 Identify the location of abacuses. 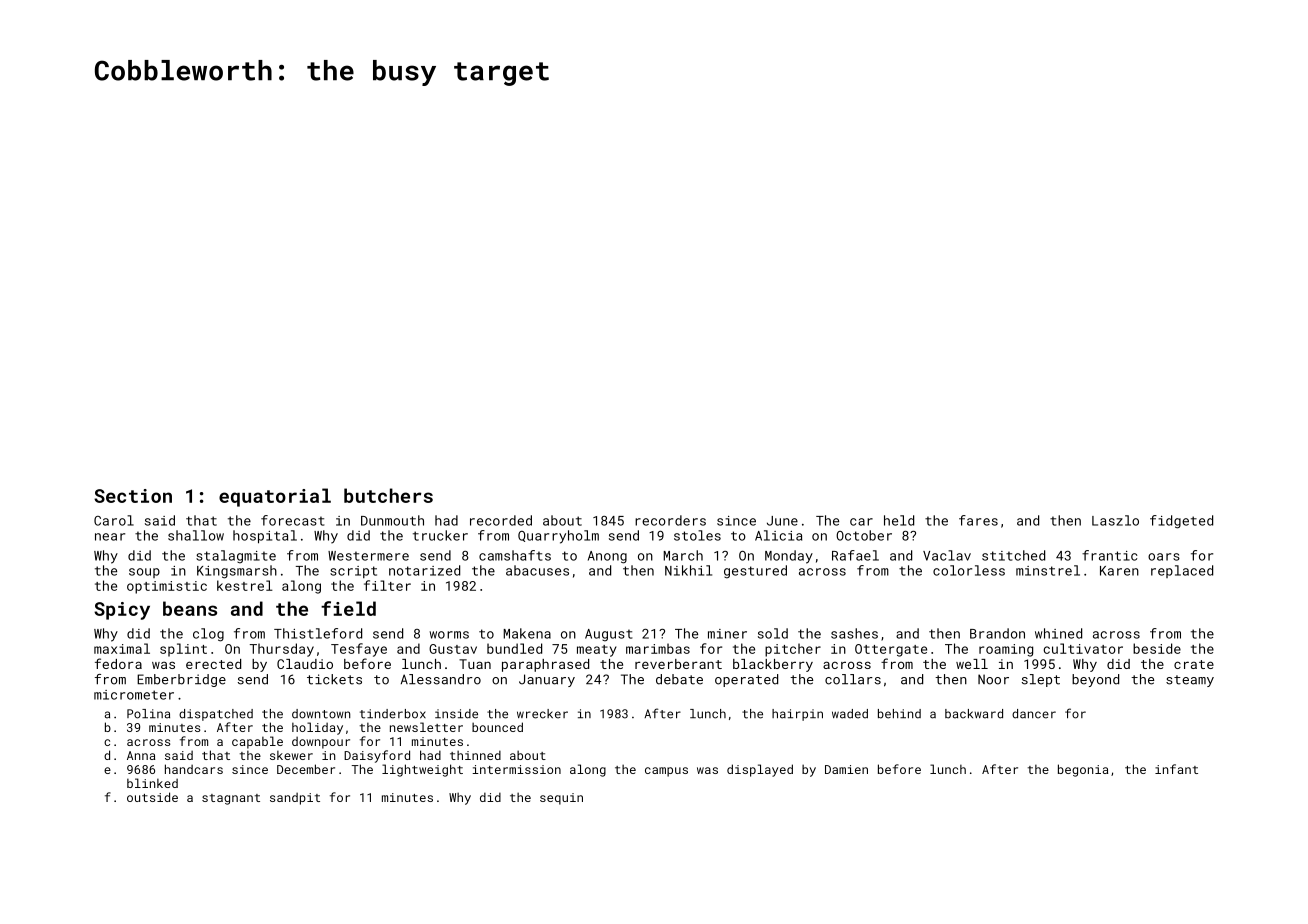
(537, 570).
